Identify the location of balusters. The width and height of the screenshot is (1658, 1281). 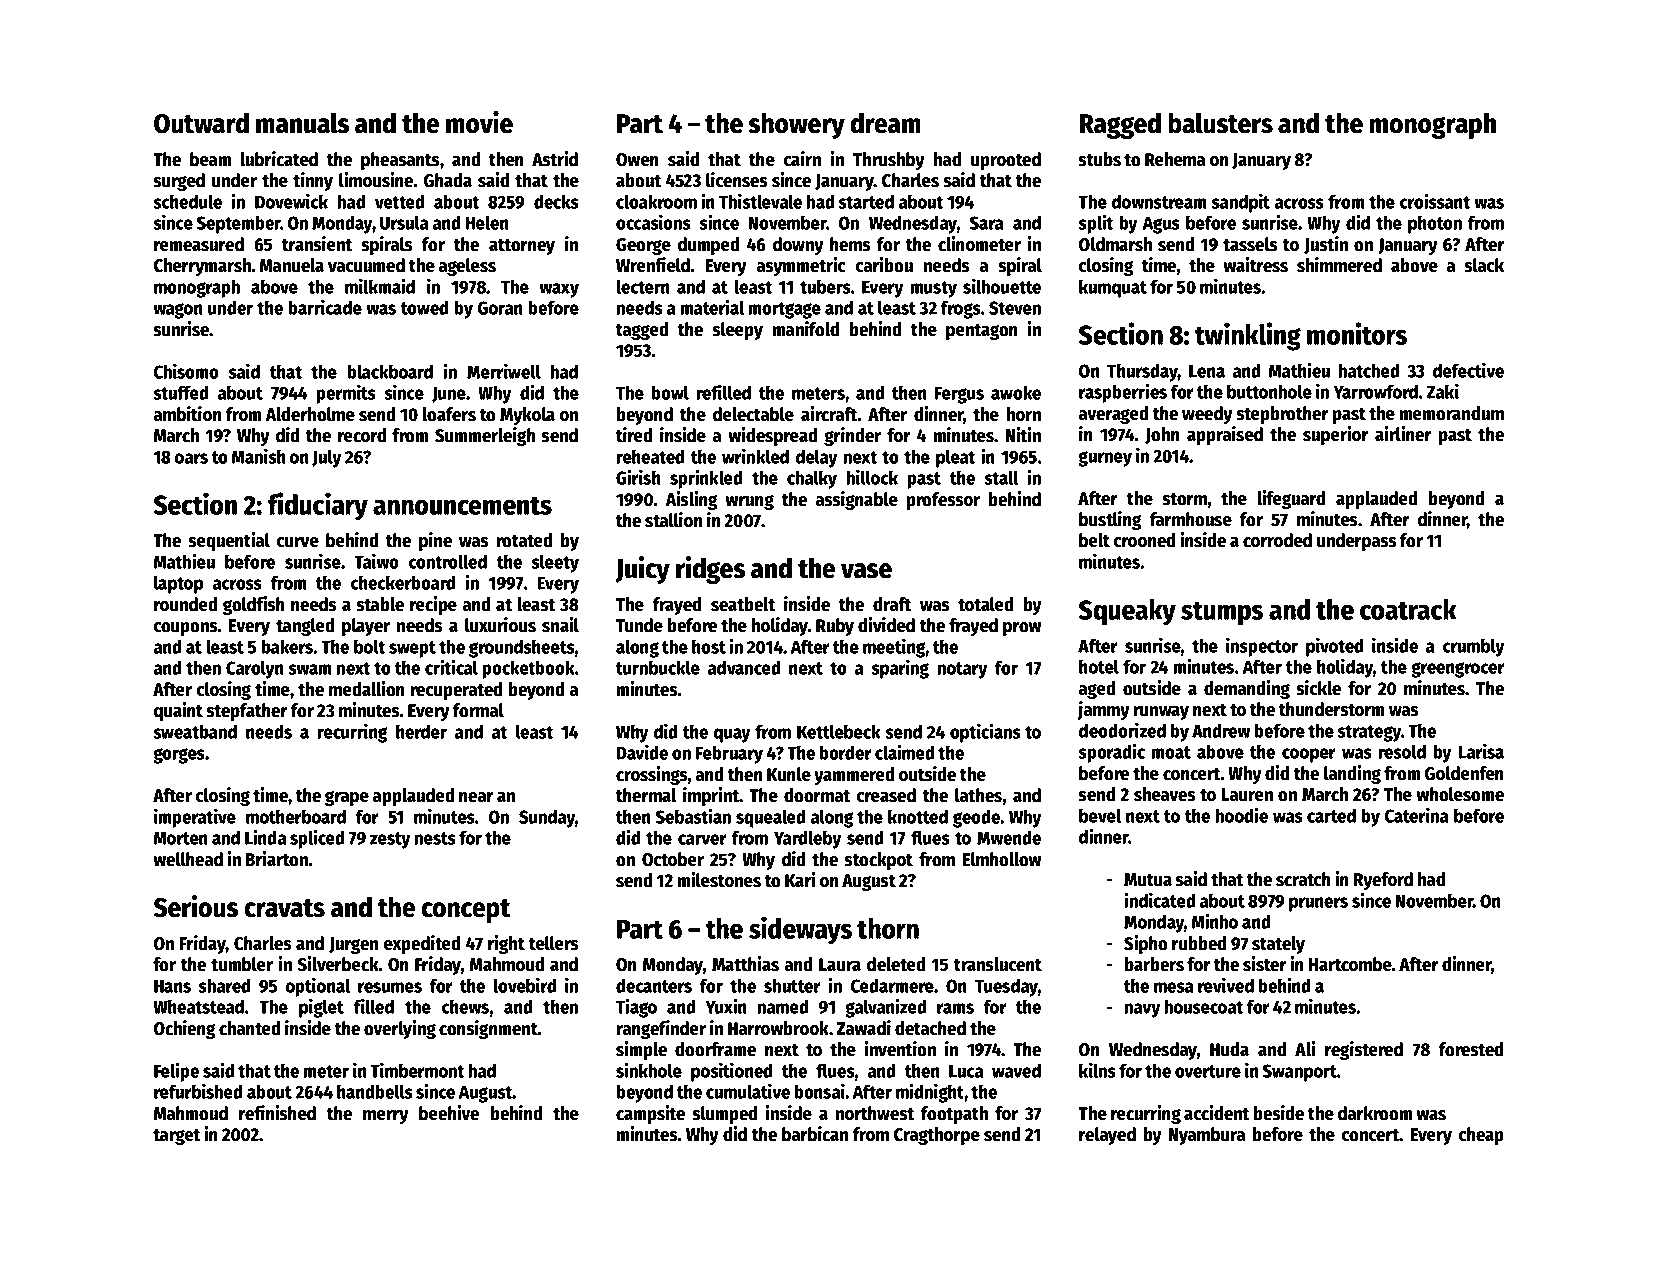
(1220, 123).
